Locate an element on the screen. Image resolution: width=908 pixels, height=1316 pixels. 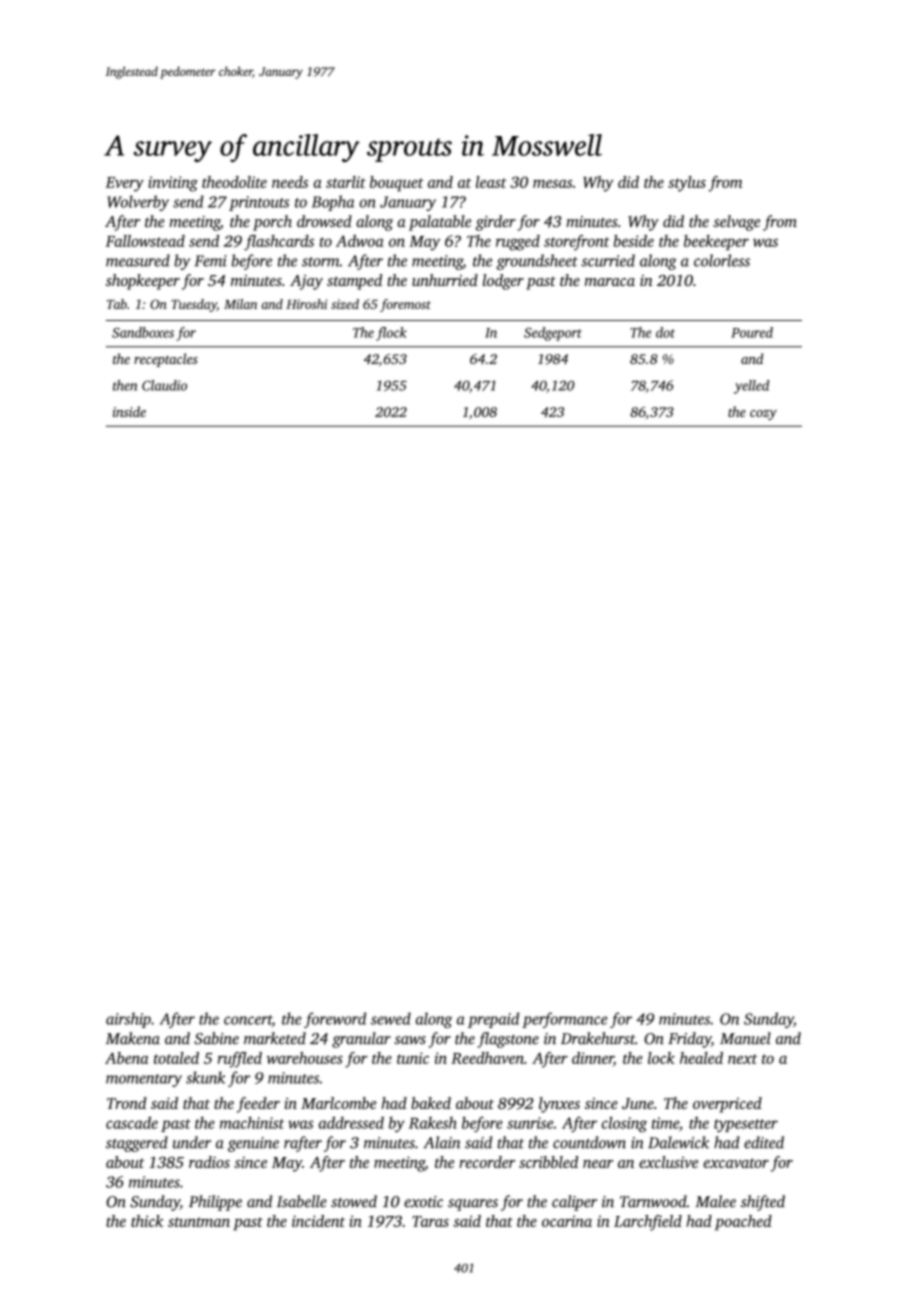
poached is located at coordinates (743, 1223).
